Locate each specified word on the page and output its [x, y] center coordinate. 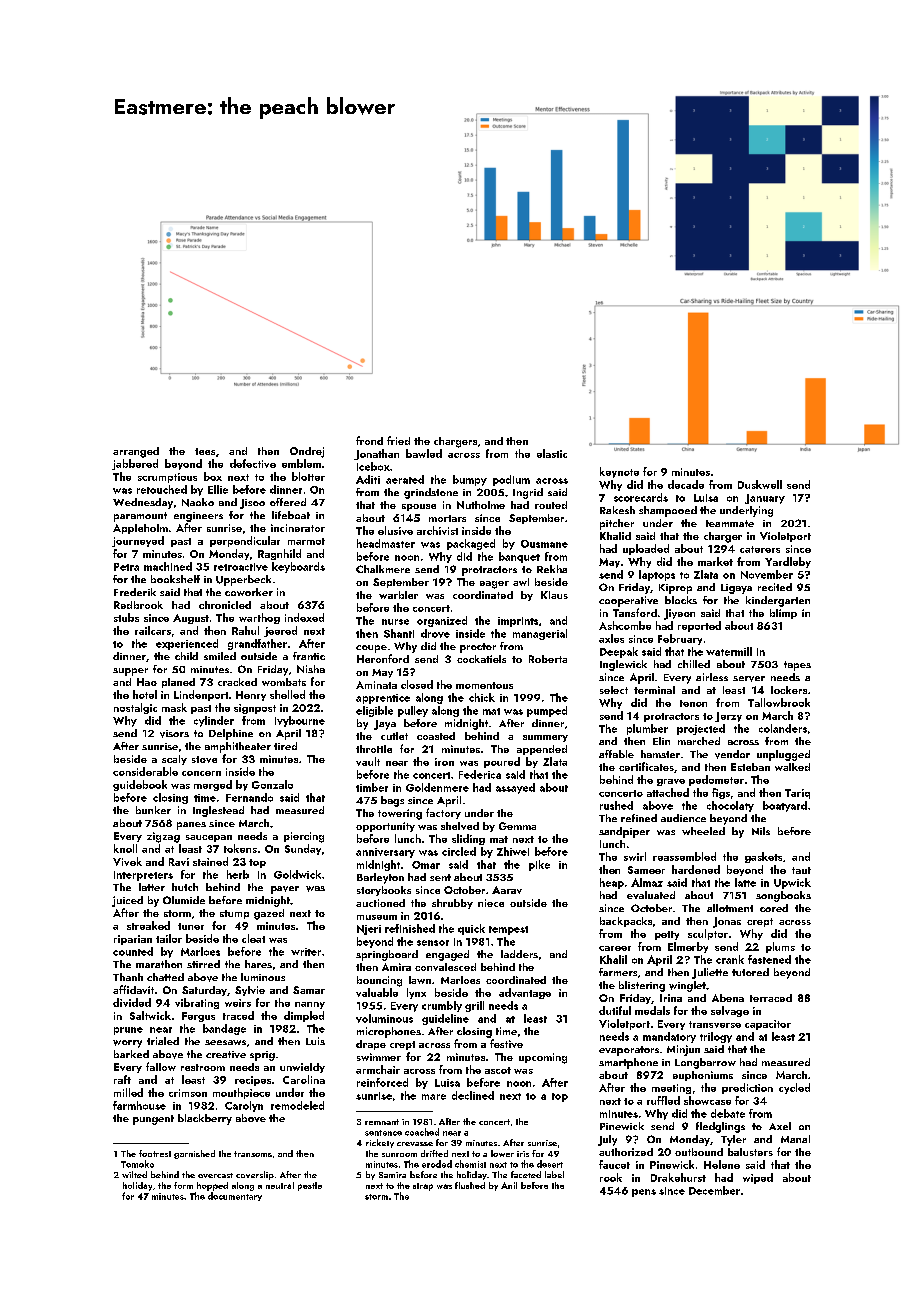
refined [639, 818]
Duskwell [760, 484]
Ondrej [307, 452]
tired [285, 746]
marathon [159, 964]
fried [398, 440]
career [615, 948]
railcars [153, 630]
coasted [436, 736]
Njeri [369, 930]
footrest [155, 1153]
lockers [789, 690]
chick [482, 697]
